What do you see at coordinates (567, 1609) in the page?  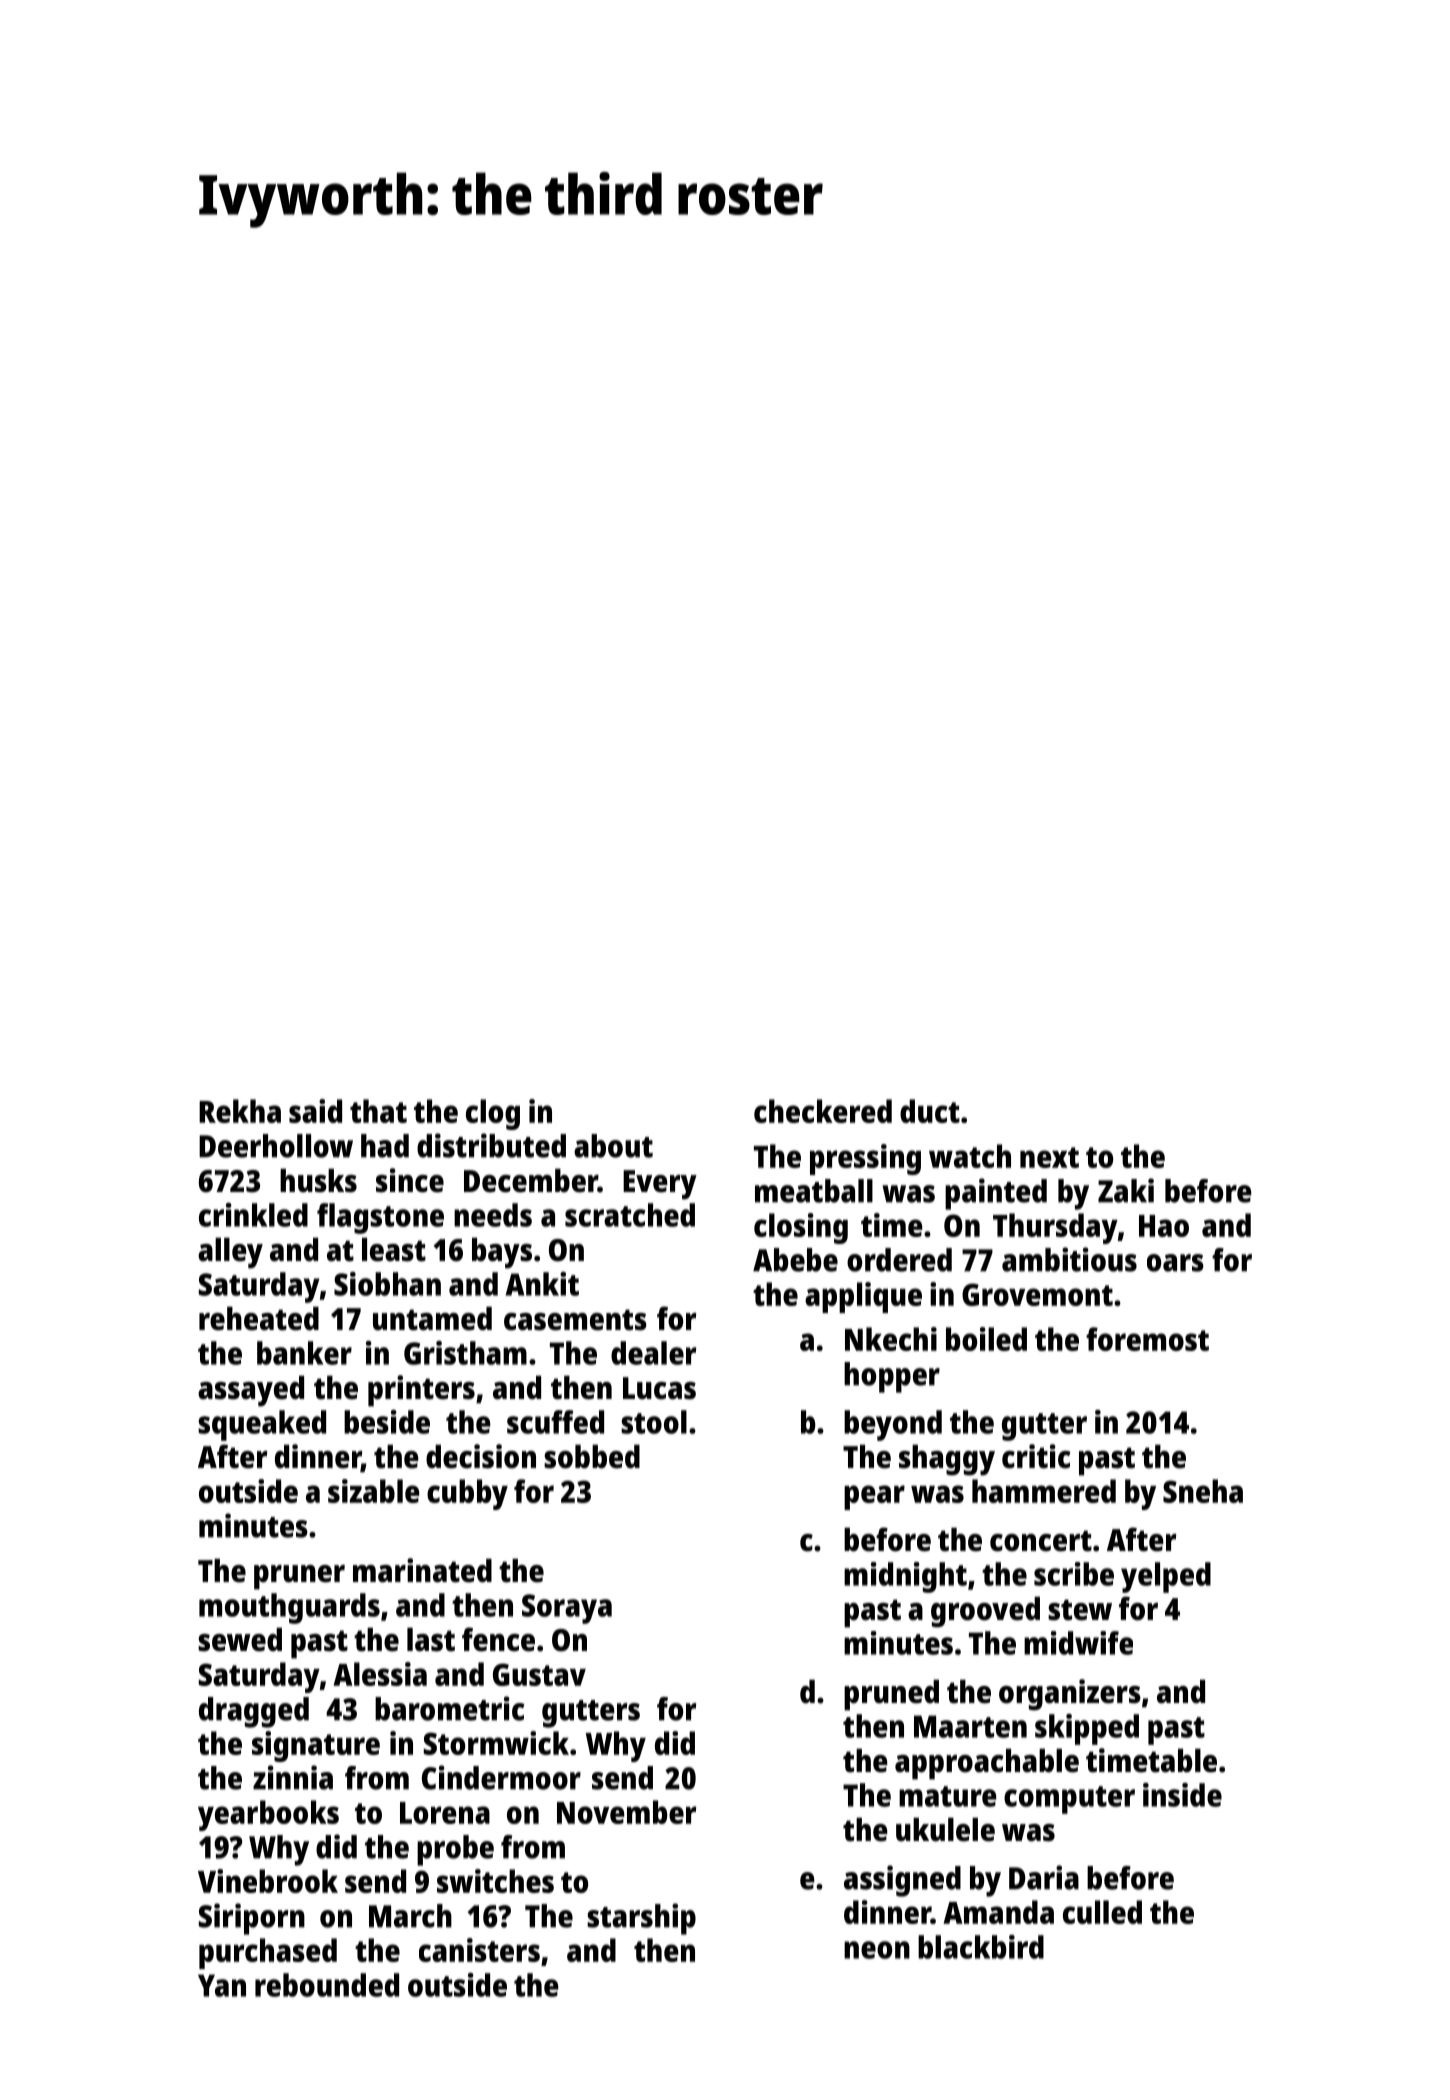 I see `Soraya` at bounding box center [567, 1609].
